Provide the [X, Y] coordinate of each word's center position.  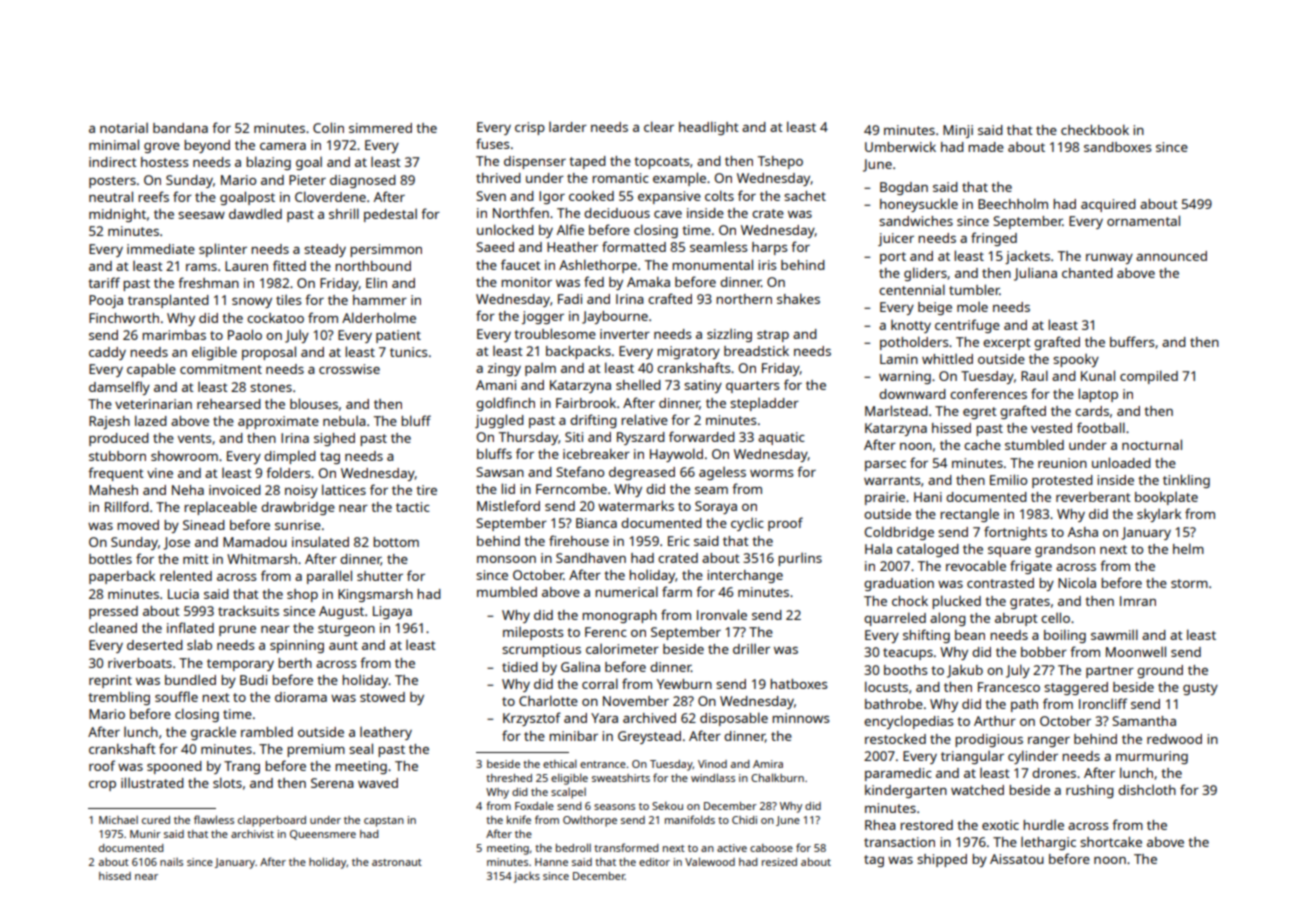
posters [112, 182]
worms [771, 473]
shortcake [1111, 841]
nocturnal [1152, 444]
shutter [380, 576]
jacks [527, 877]
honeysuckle [919, 205]
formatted [634, 246]
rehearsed [229, 404]
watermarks [636, 505]
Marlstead [896, 410]
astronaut [397, 862]
